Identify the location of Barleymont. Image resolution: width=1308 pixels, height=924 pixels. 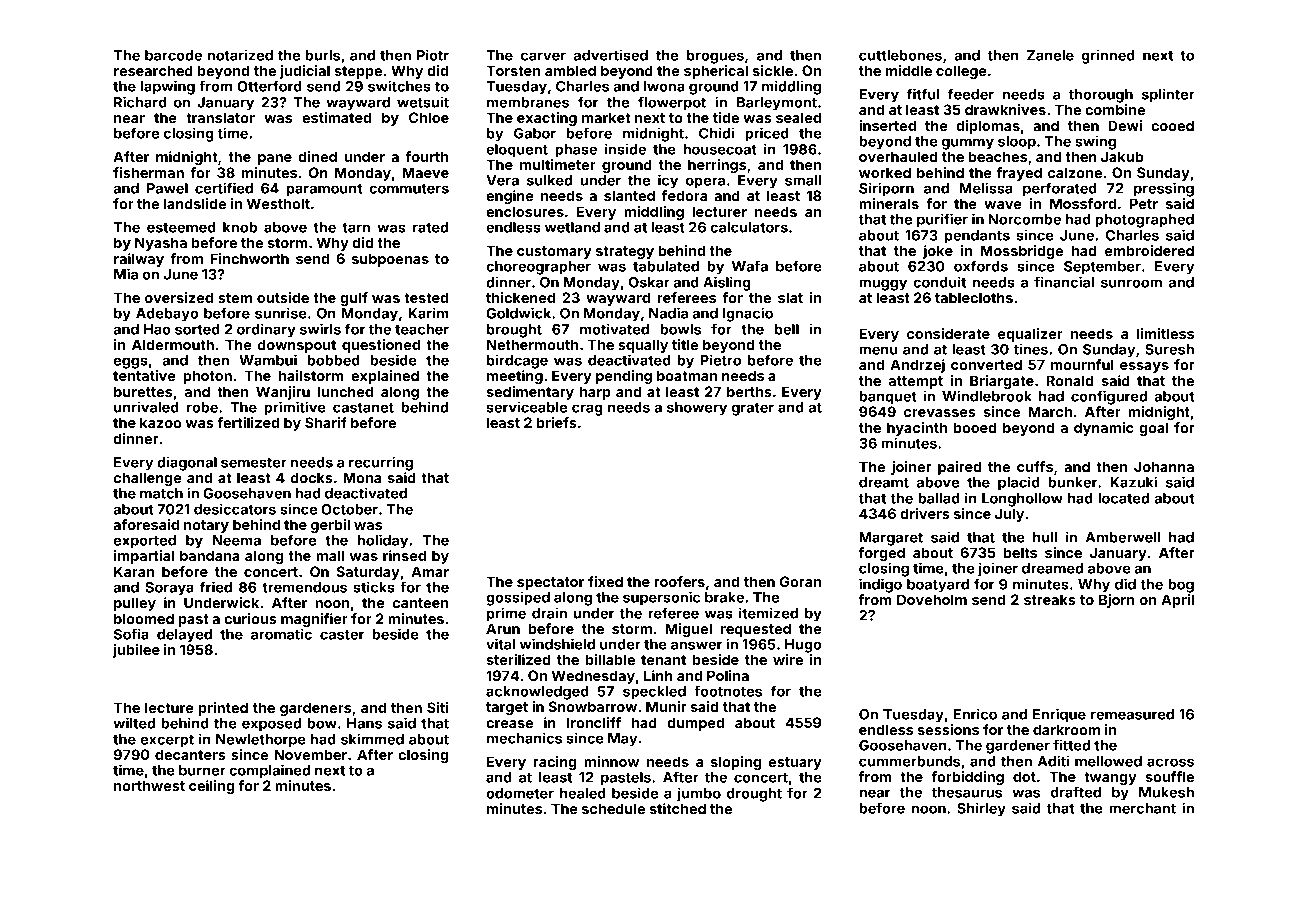
(777, 104).
